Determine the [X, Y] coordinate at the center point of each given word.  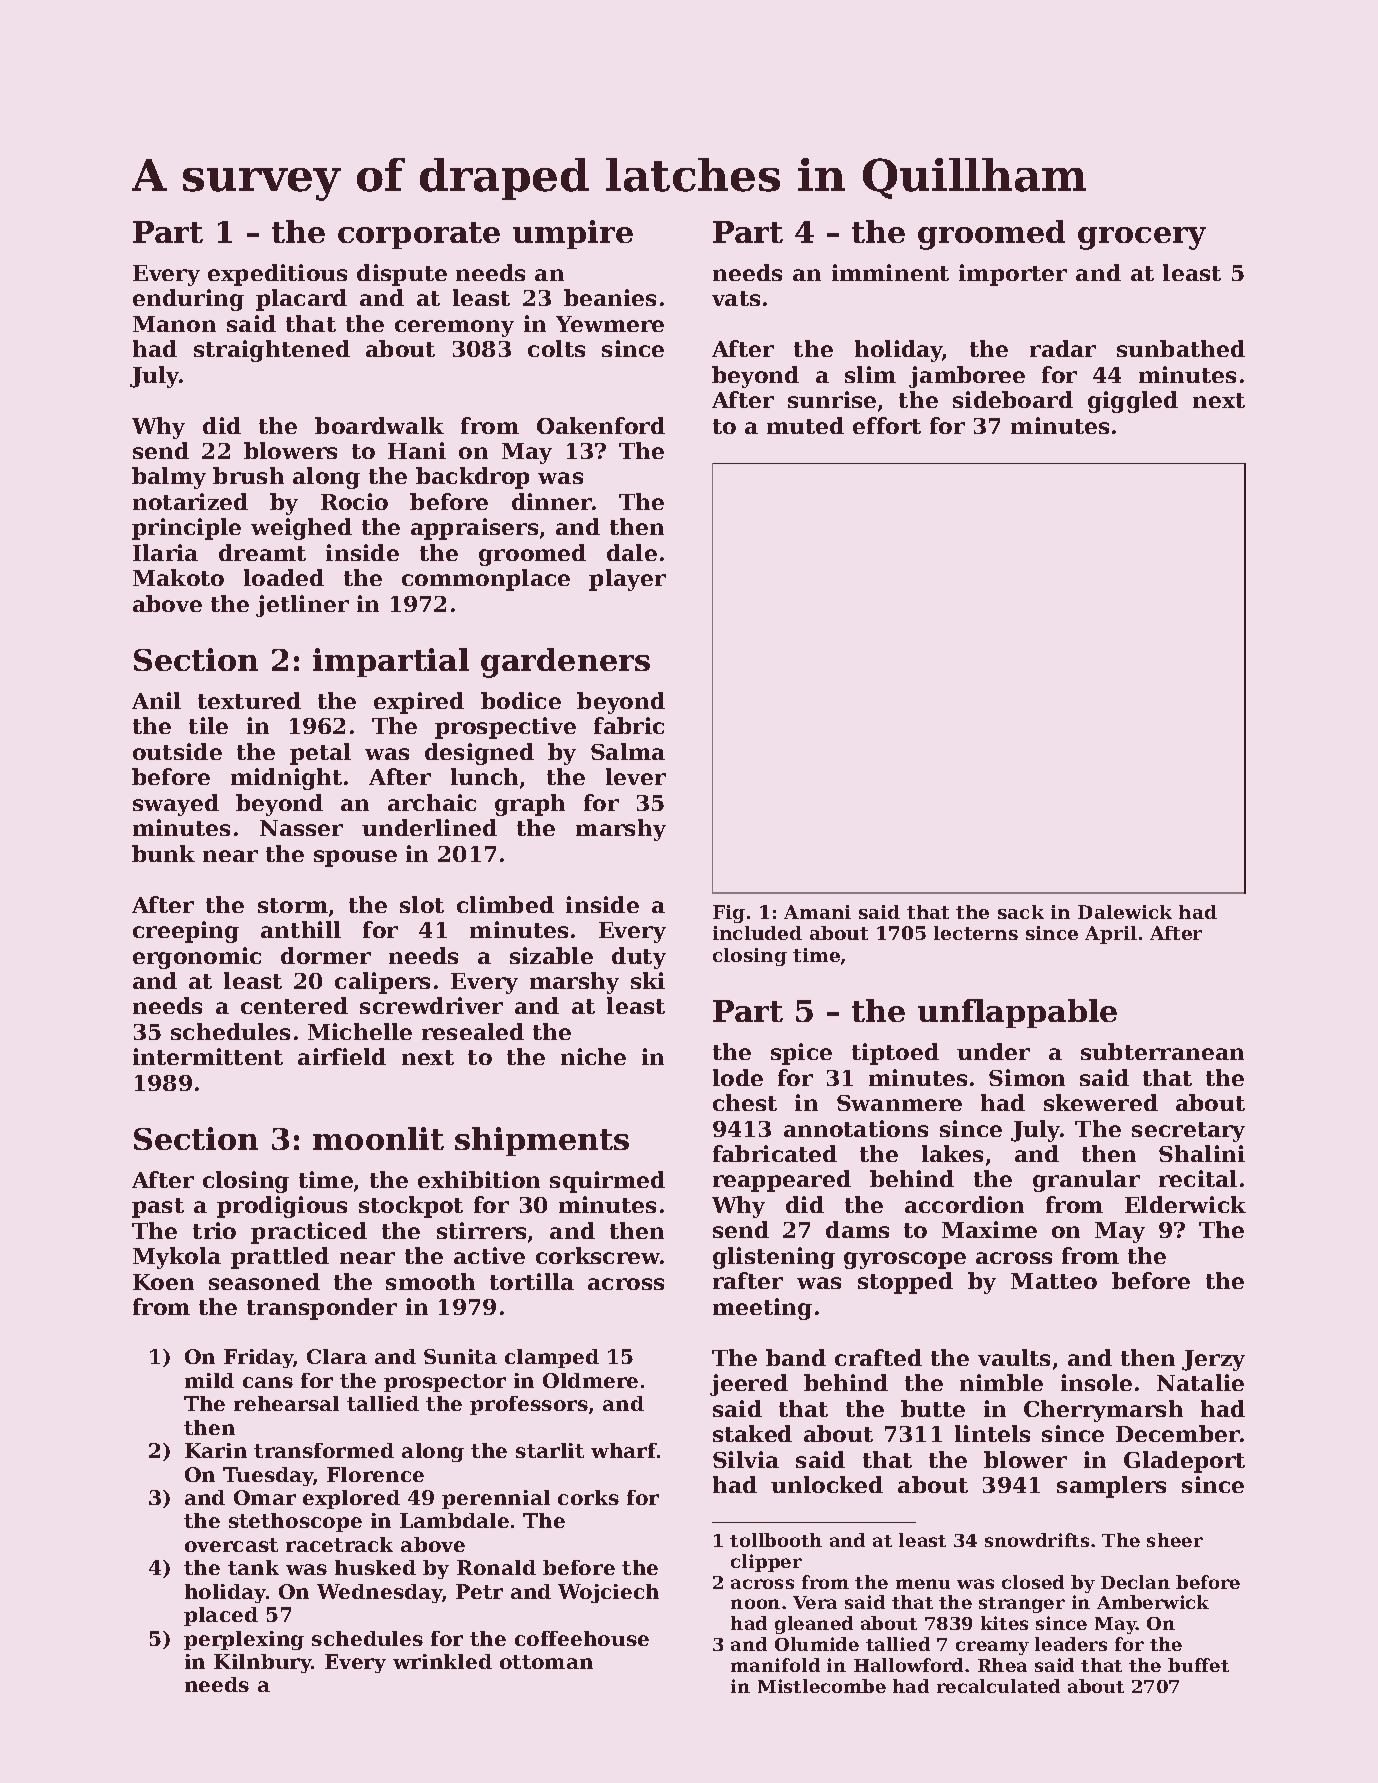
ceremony [454, 328]
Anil [156, 700]
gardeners [565, 663]
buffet [1198, 1665]
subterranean [1162, 1051]
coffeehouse [582, 1638]
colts [556, 348]
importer [1013, 275]
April [1111, 935]
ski [648, 980]
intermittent [208, 1056]
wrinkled [442, 1661]
